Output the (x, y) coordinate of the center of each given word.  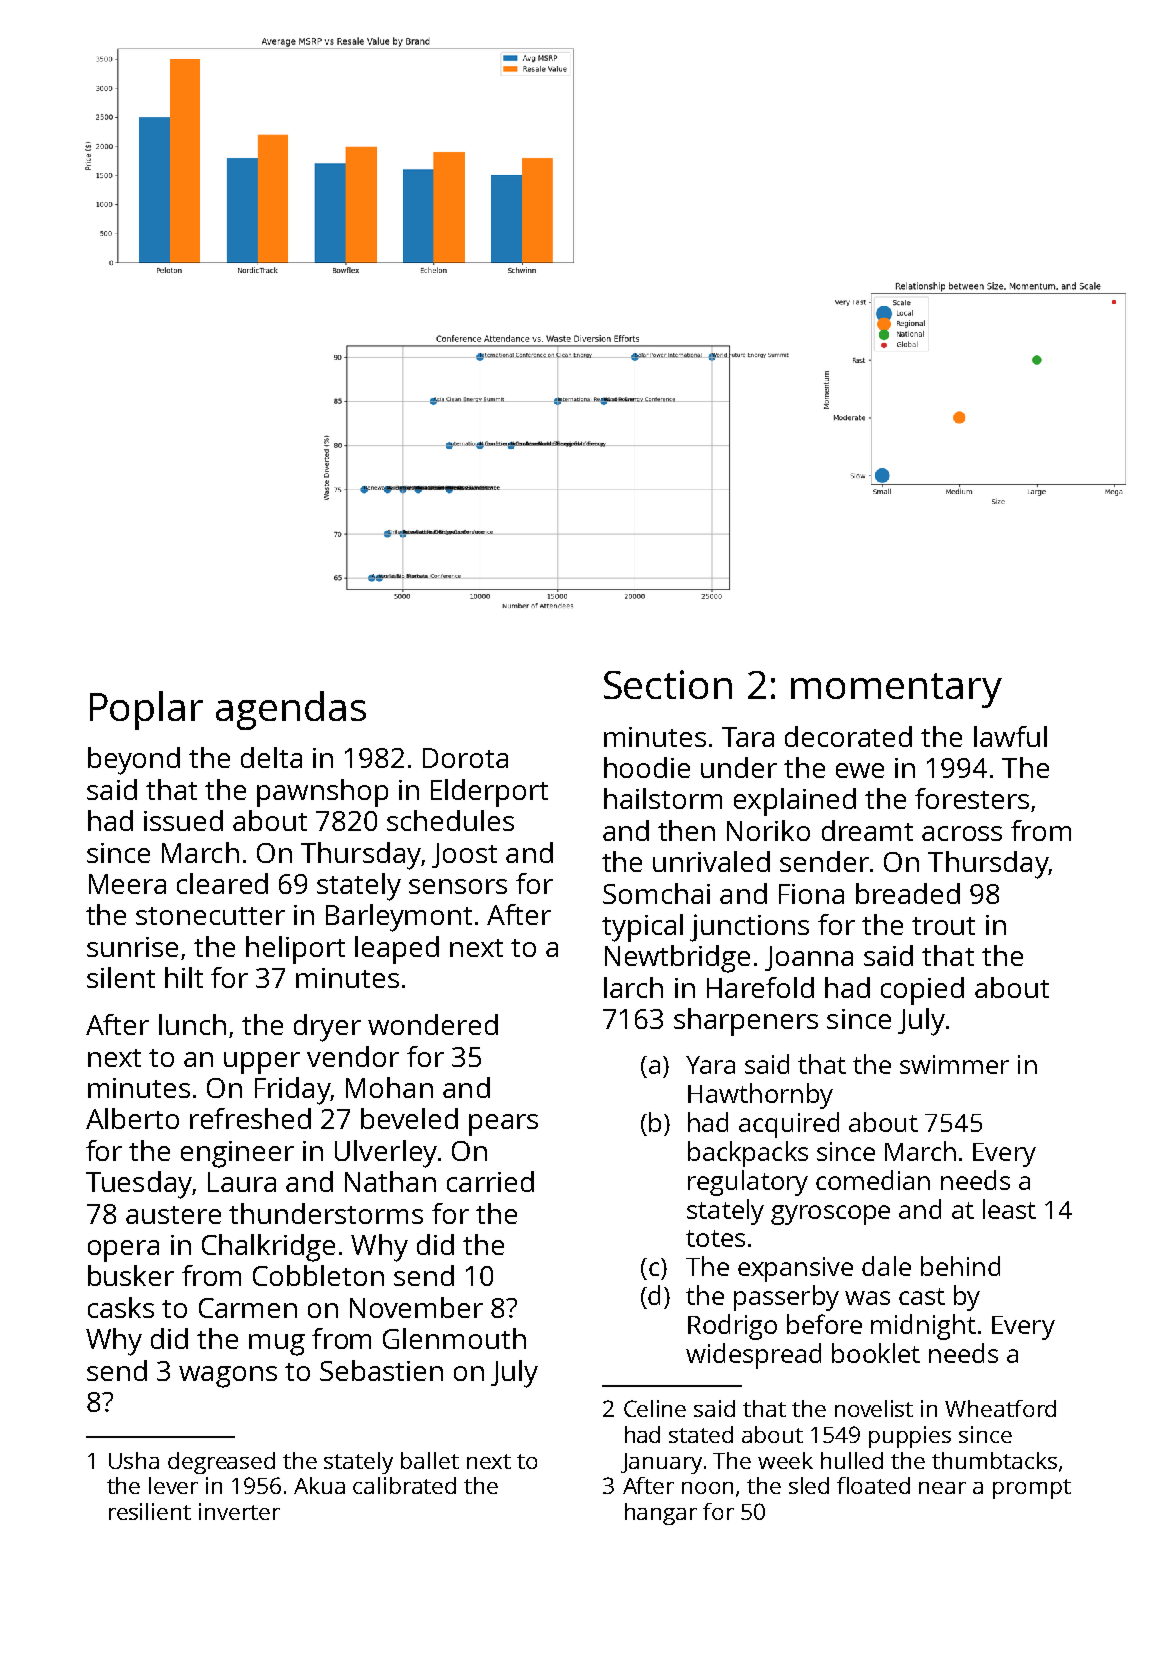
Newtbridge (677, 959)
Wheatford (1000, 1408)
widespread (753, 1356)
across (962, 833)
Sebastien (381, 1370)
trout (943, 926)
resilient (150, 1511)
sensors (458, 886)
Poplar (146, 710)
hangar (661, 1514)
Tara (748, 737)
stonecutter (210, 916)
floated (873, 1485)
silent (121, 977)
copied (922, 991)
